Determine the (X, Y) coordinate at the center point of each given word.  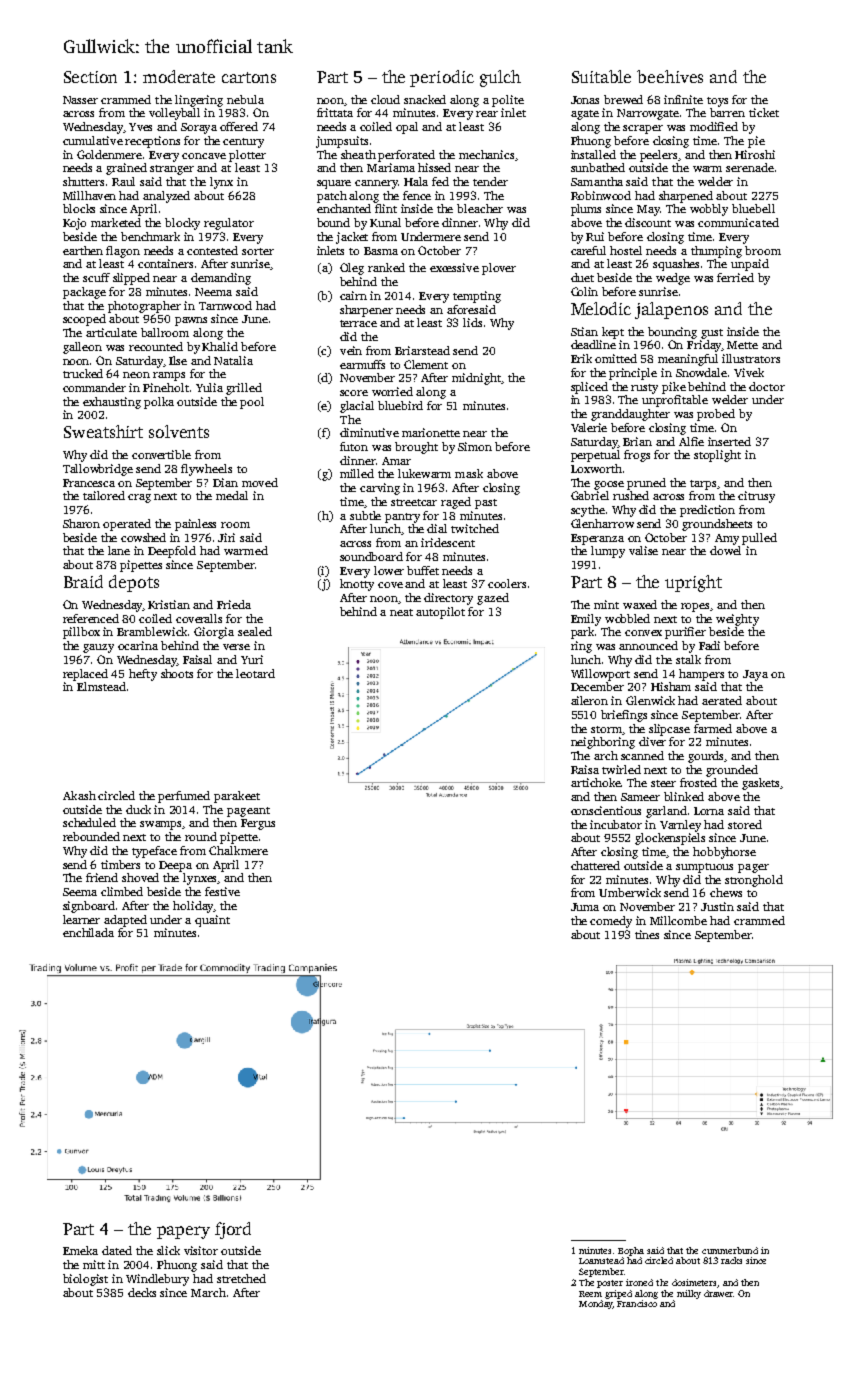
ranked (386, 267)
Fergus (258, 824)
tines (647, 934)
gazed (493, 599)
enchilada (88, 932)
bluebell (753, 208)
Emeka (80, 1250)
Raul (123, 181)
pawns (191, 321)
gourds (706, 757)
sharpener (366, 311)
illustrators (751, 358)
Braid (83, 581)
